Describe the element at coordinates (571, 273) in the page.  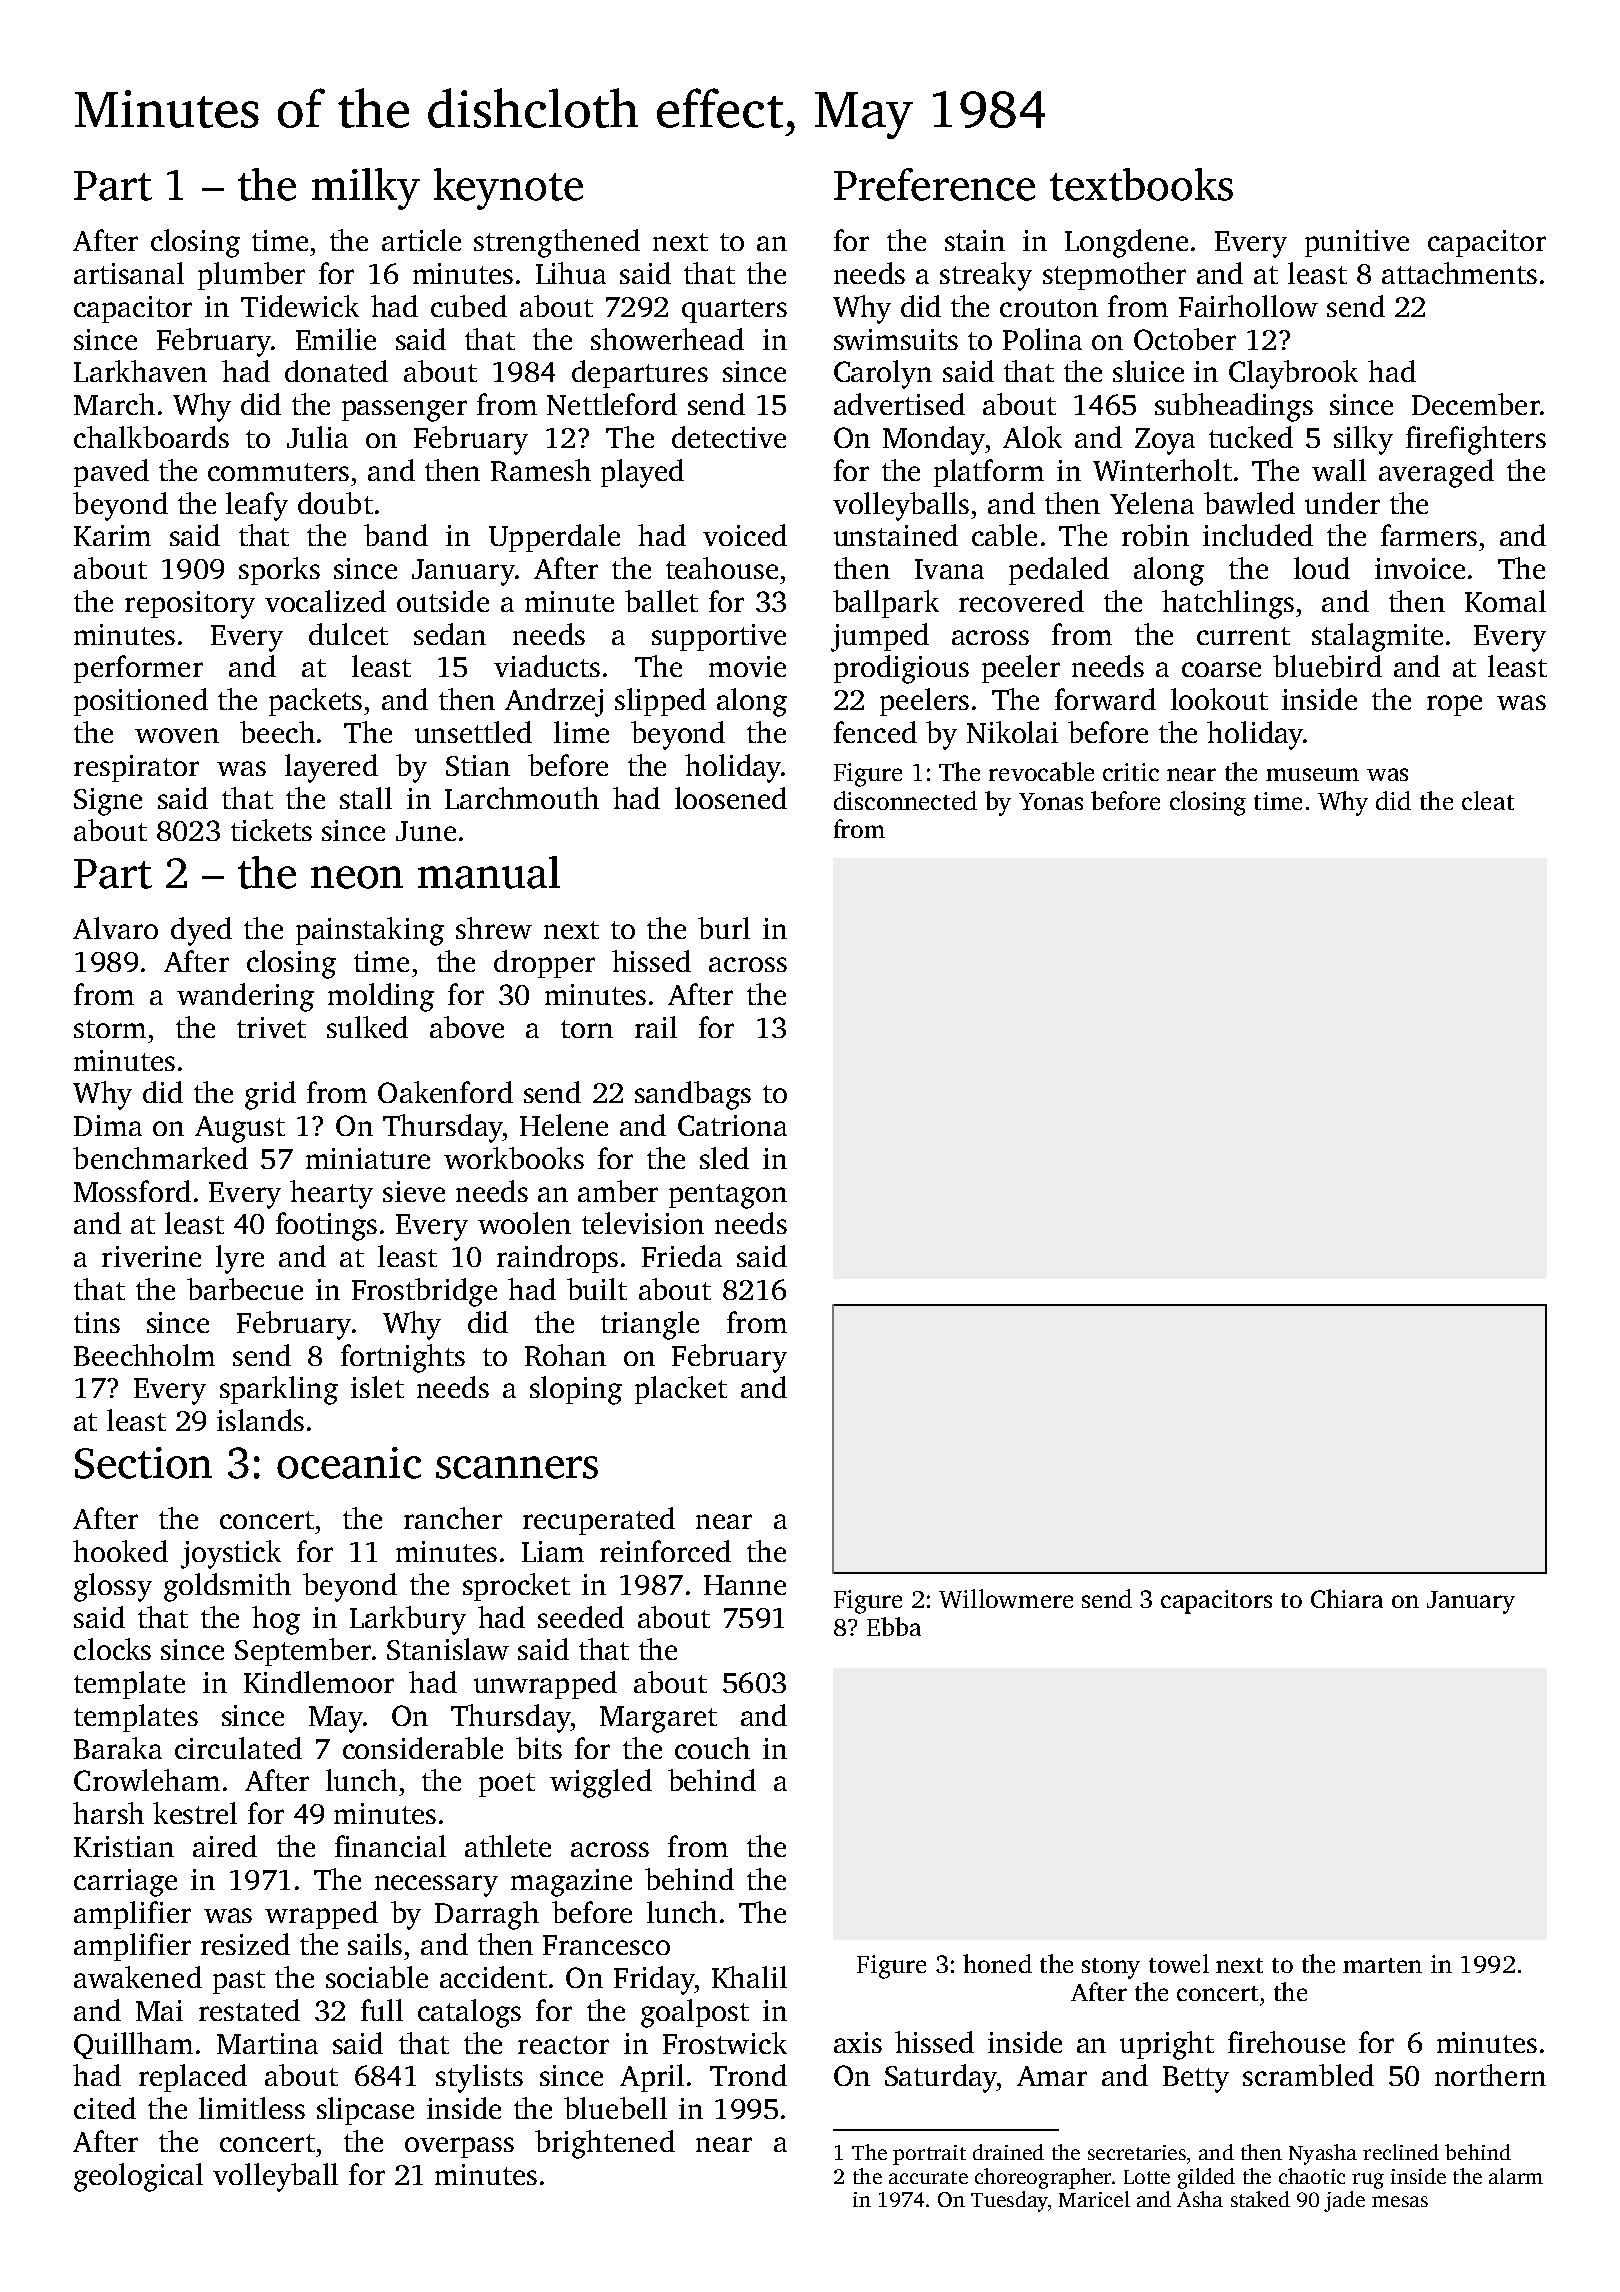
I see `Lihua` at that location.
